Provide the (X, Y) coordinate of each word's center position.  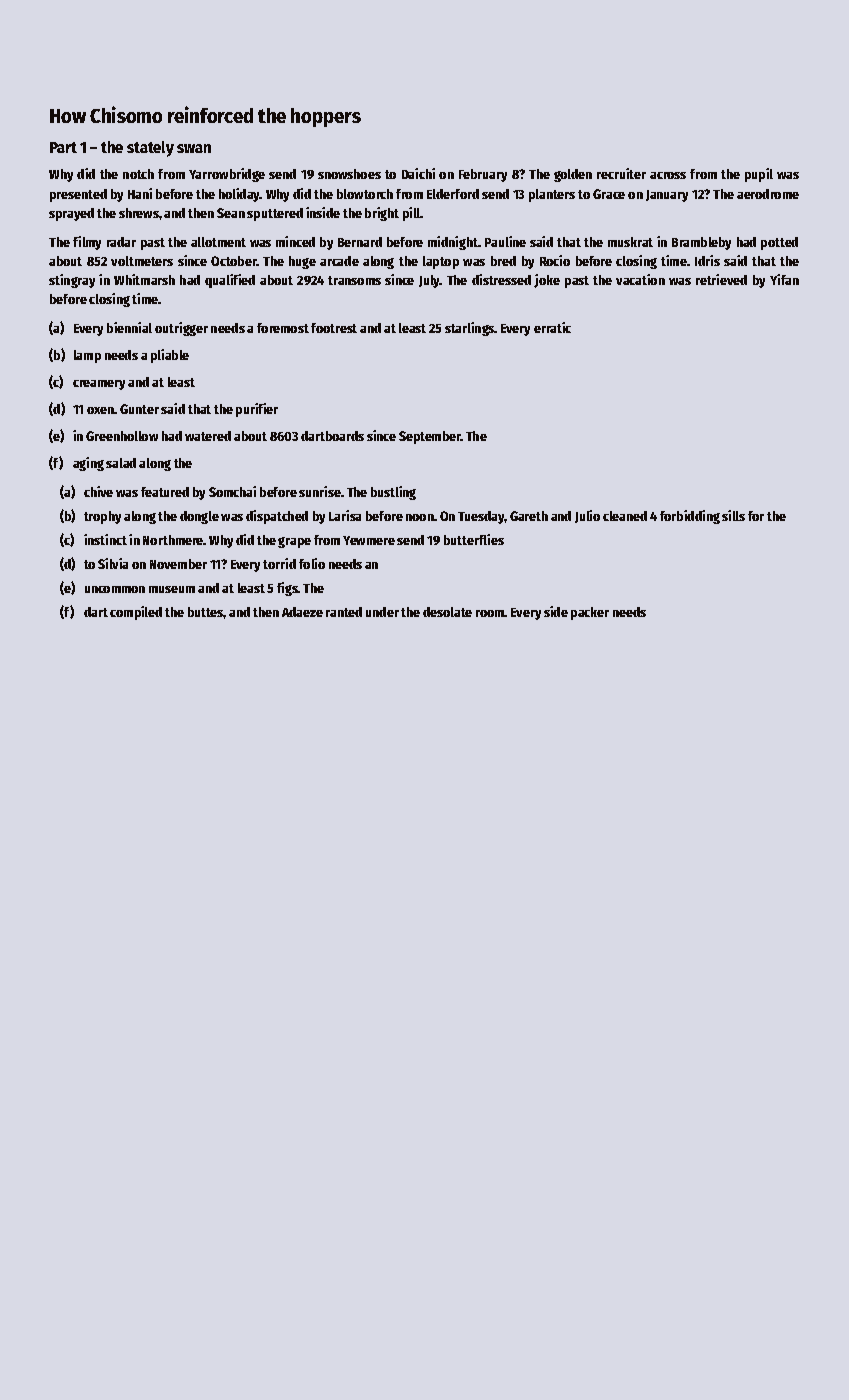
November (178, 564)
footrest (334, 328)
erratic (552, 327)
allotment (218, 242)
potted (779, 243)
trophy (102, 517)
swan (194, 148)
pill (412, 214)
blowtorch (365, 194)
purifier (257, 410)
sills (733, 515)
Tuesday (481, 517)
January (667, 196)
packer (590, 613)
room (490, 613)
